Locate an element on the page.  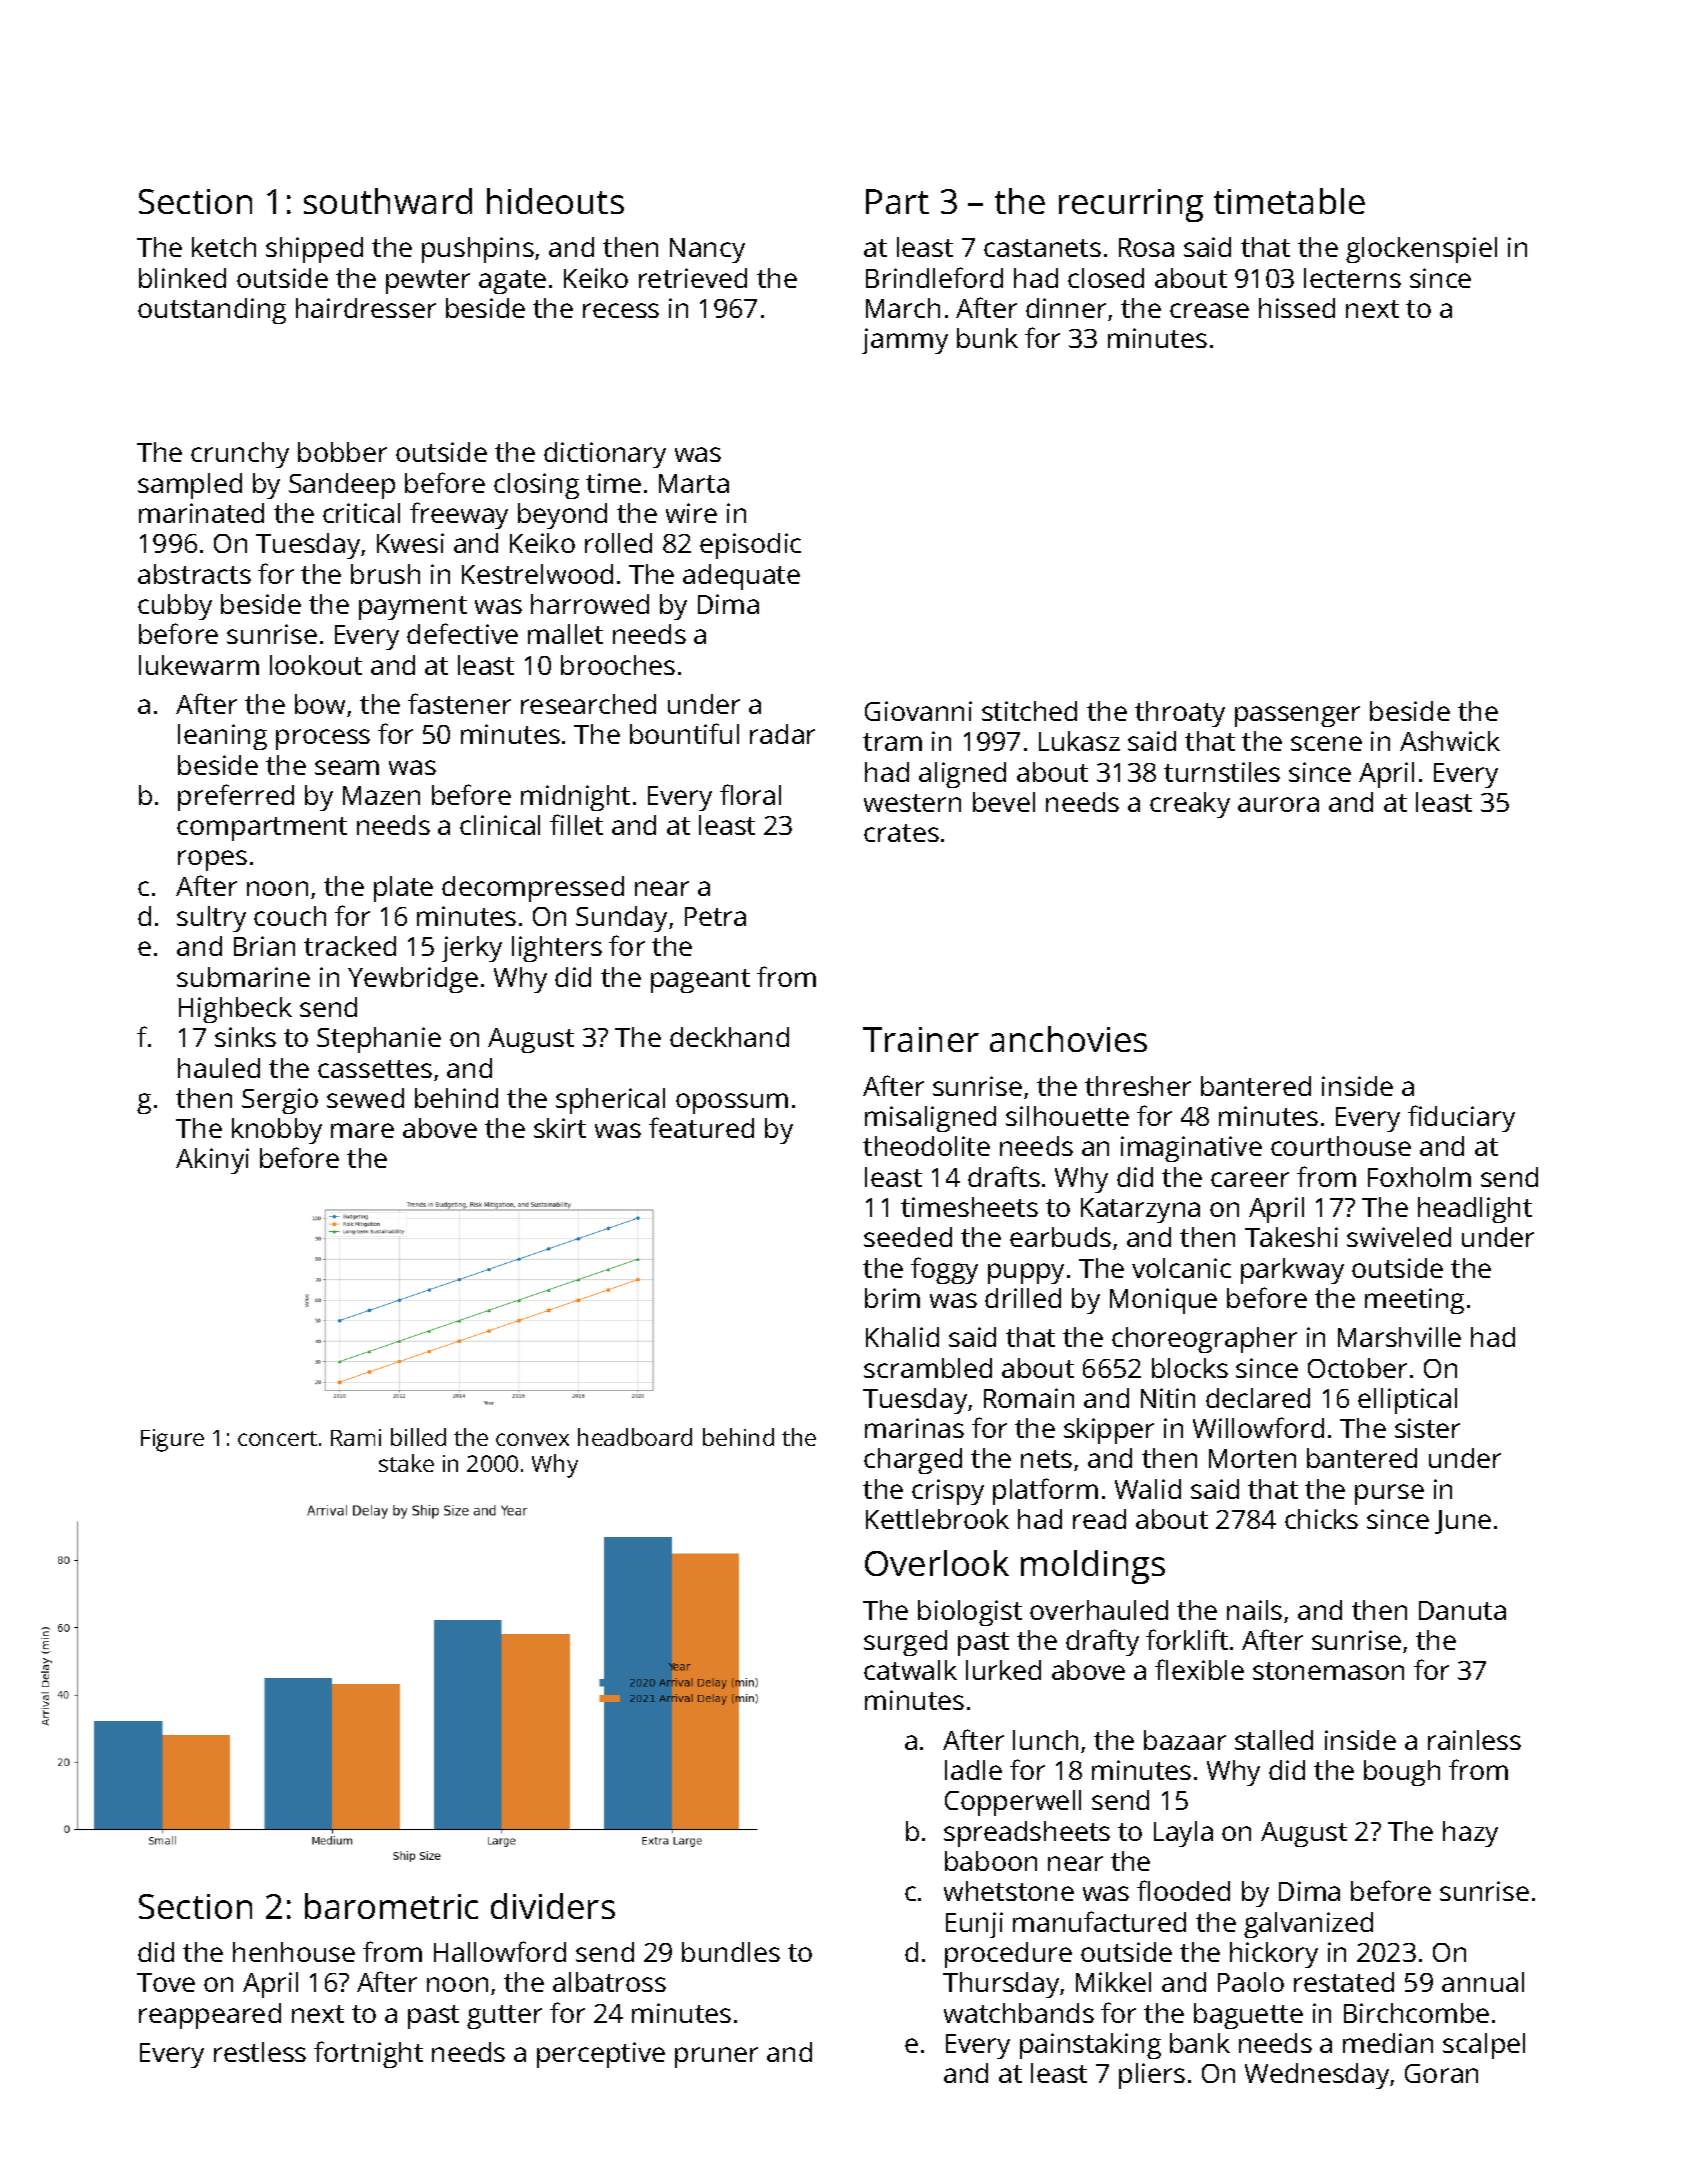
pruner is located at coordinates (716, 2057).
